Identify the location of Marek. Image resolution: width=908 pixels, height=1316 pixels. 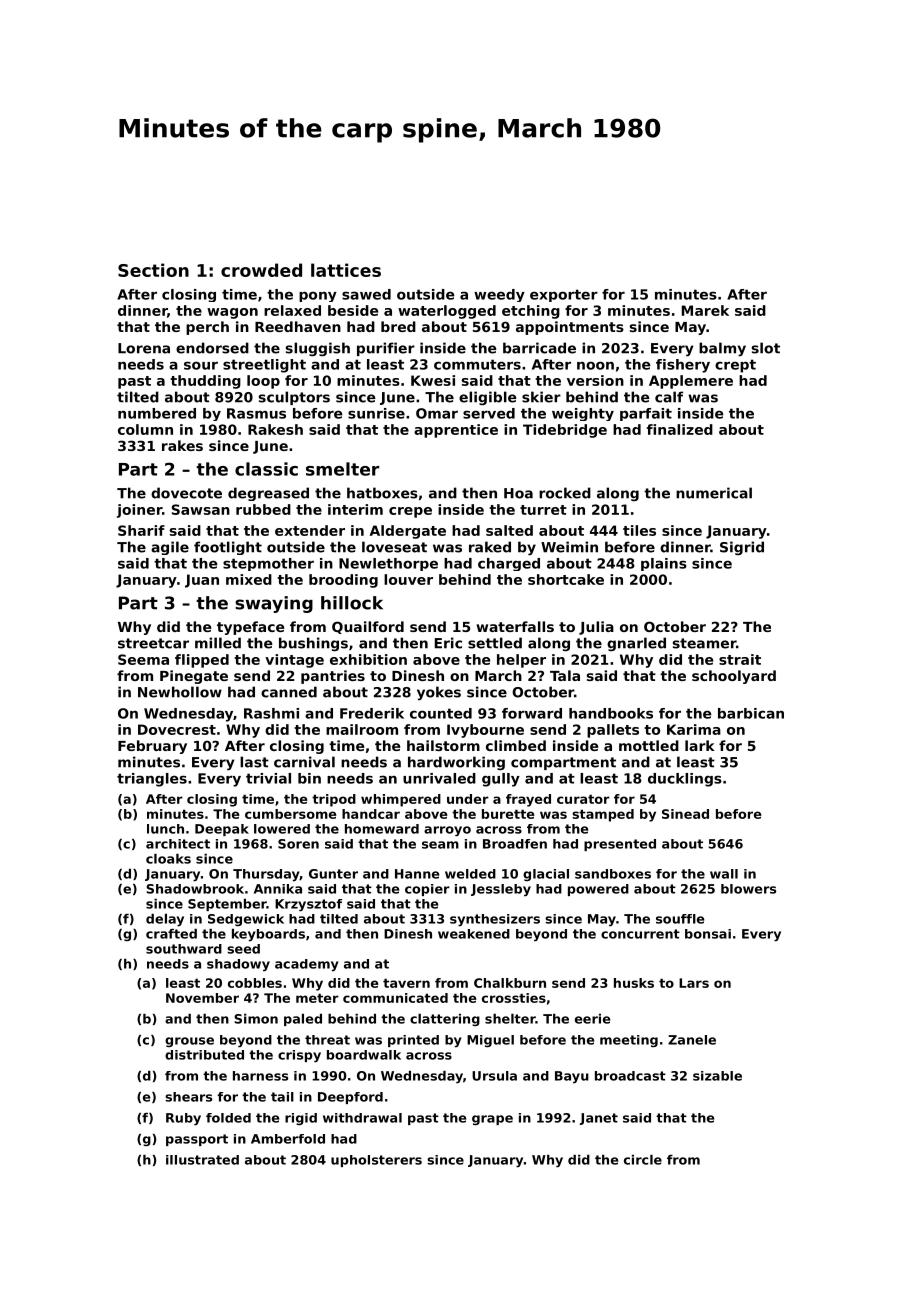
(705, 310).
